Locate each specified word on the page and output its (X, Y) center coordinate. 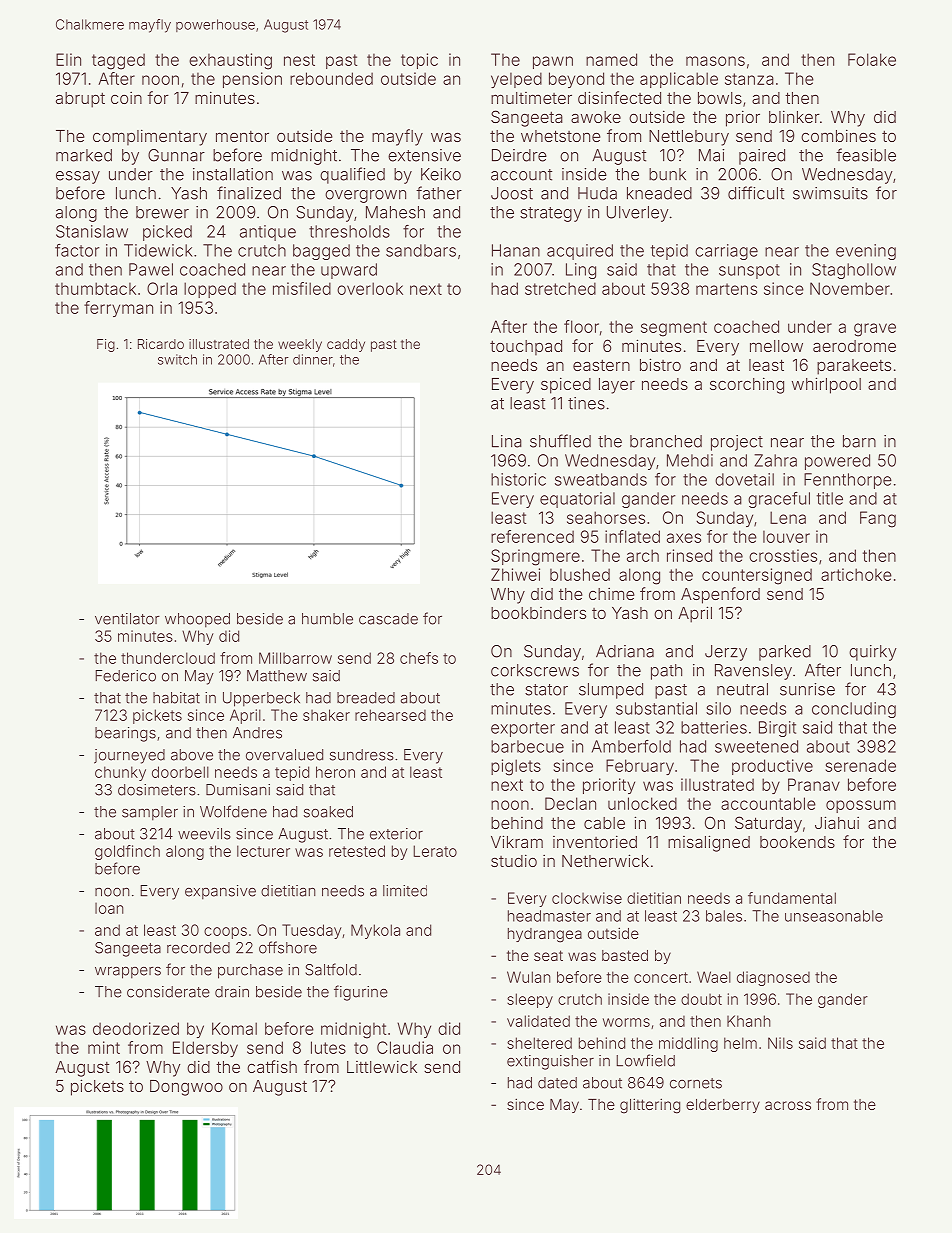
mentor (242, 136)
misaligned (709, 843)
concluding (854, 710)
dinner (313, 359)
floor (581, 326)
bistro (660, 364)
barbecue (527, 746)
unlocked (642, 803)
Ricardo (161, 344)
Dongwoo (186, 1088)
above (192, 755)
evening (866, 252)
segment (674, 329)
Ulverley (638, 214)
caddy (346, 345)
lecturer (263, 851)
